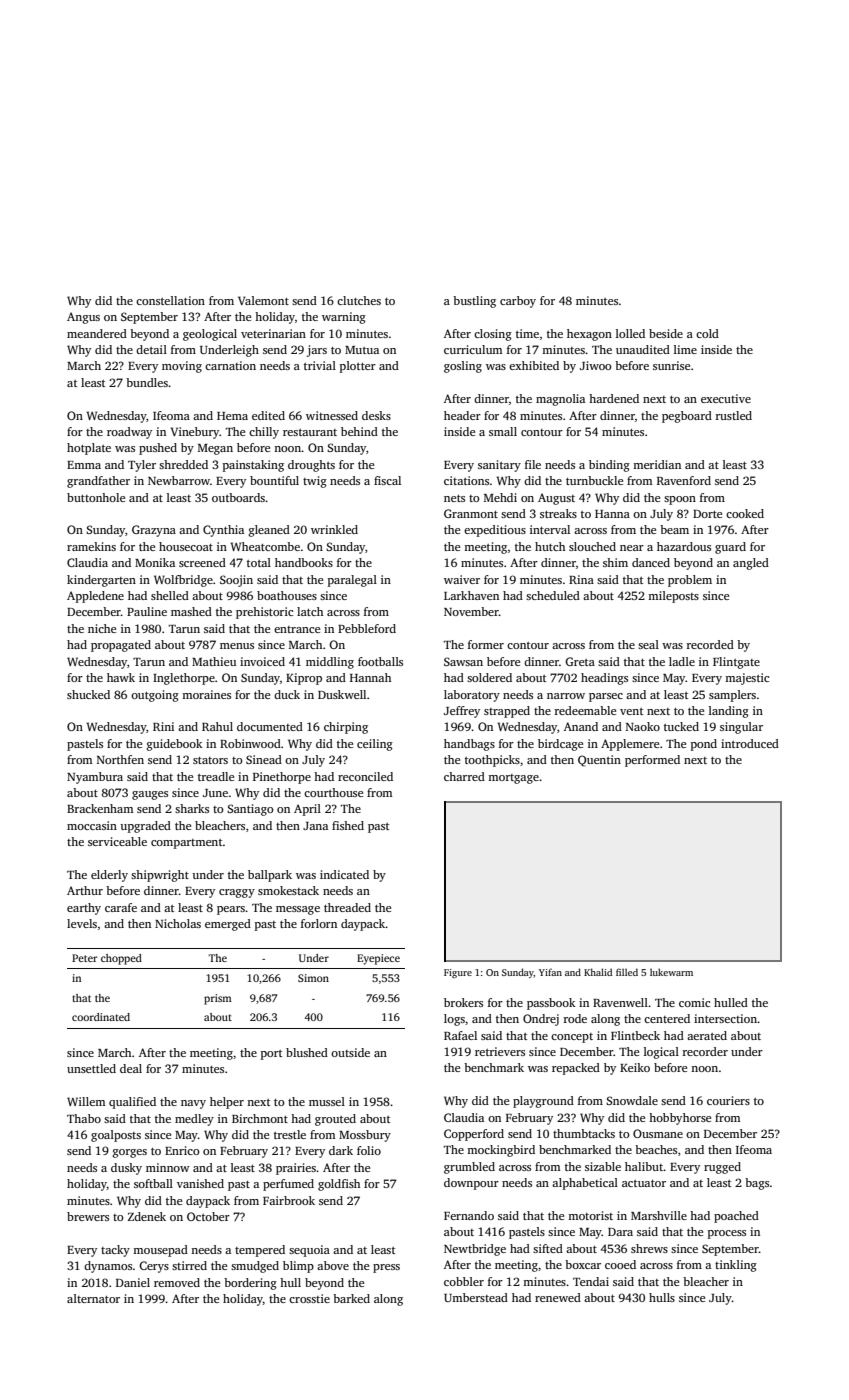  Describe the element at coordinates (214, 661) in the page. I see `Mathieu` at that location.
